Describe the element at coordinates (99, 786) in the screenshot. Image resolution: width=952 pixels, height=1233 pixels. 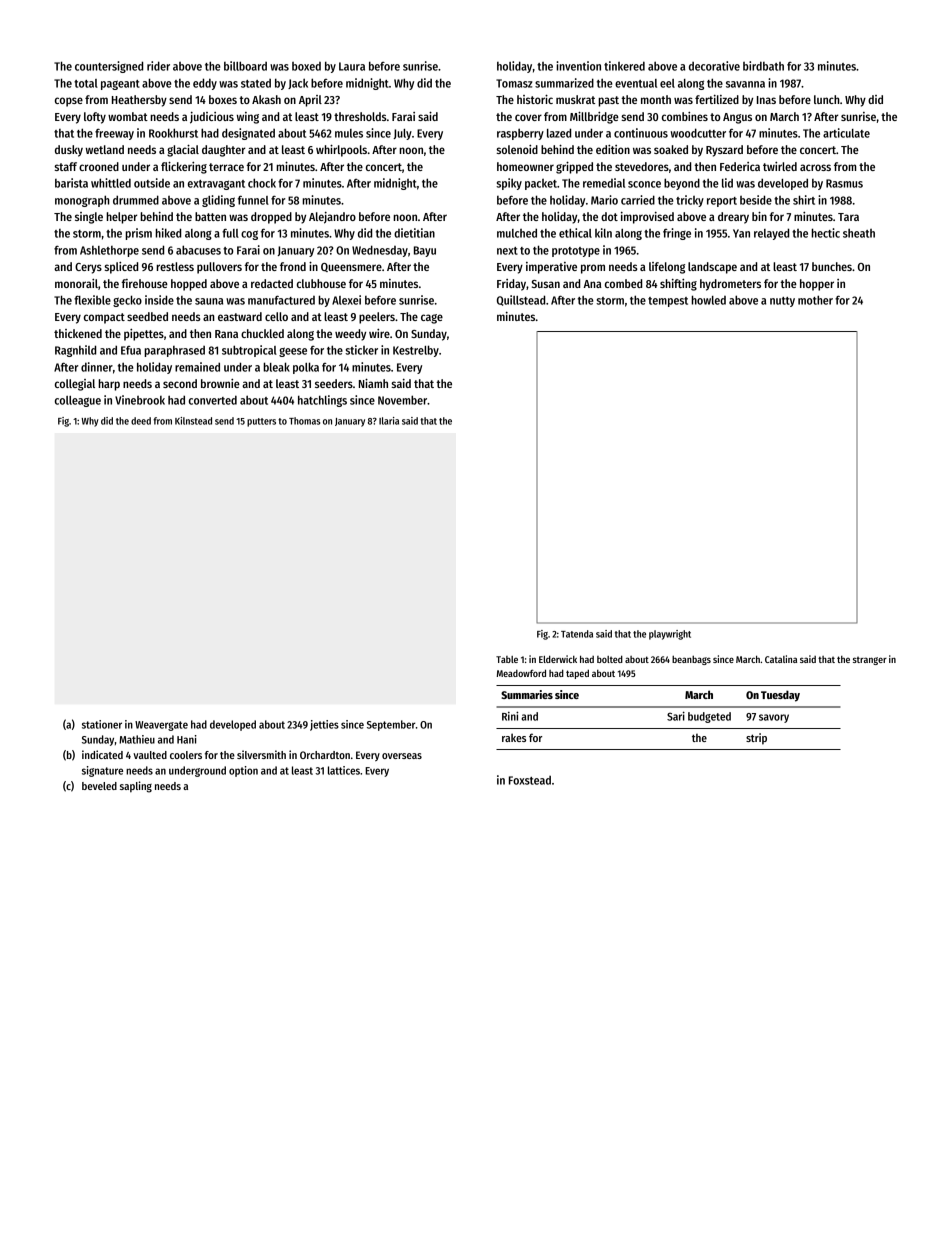
I see `beveled` at that location.
